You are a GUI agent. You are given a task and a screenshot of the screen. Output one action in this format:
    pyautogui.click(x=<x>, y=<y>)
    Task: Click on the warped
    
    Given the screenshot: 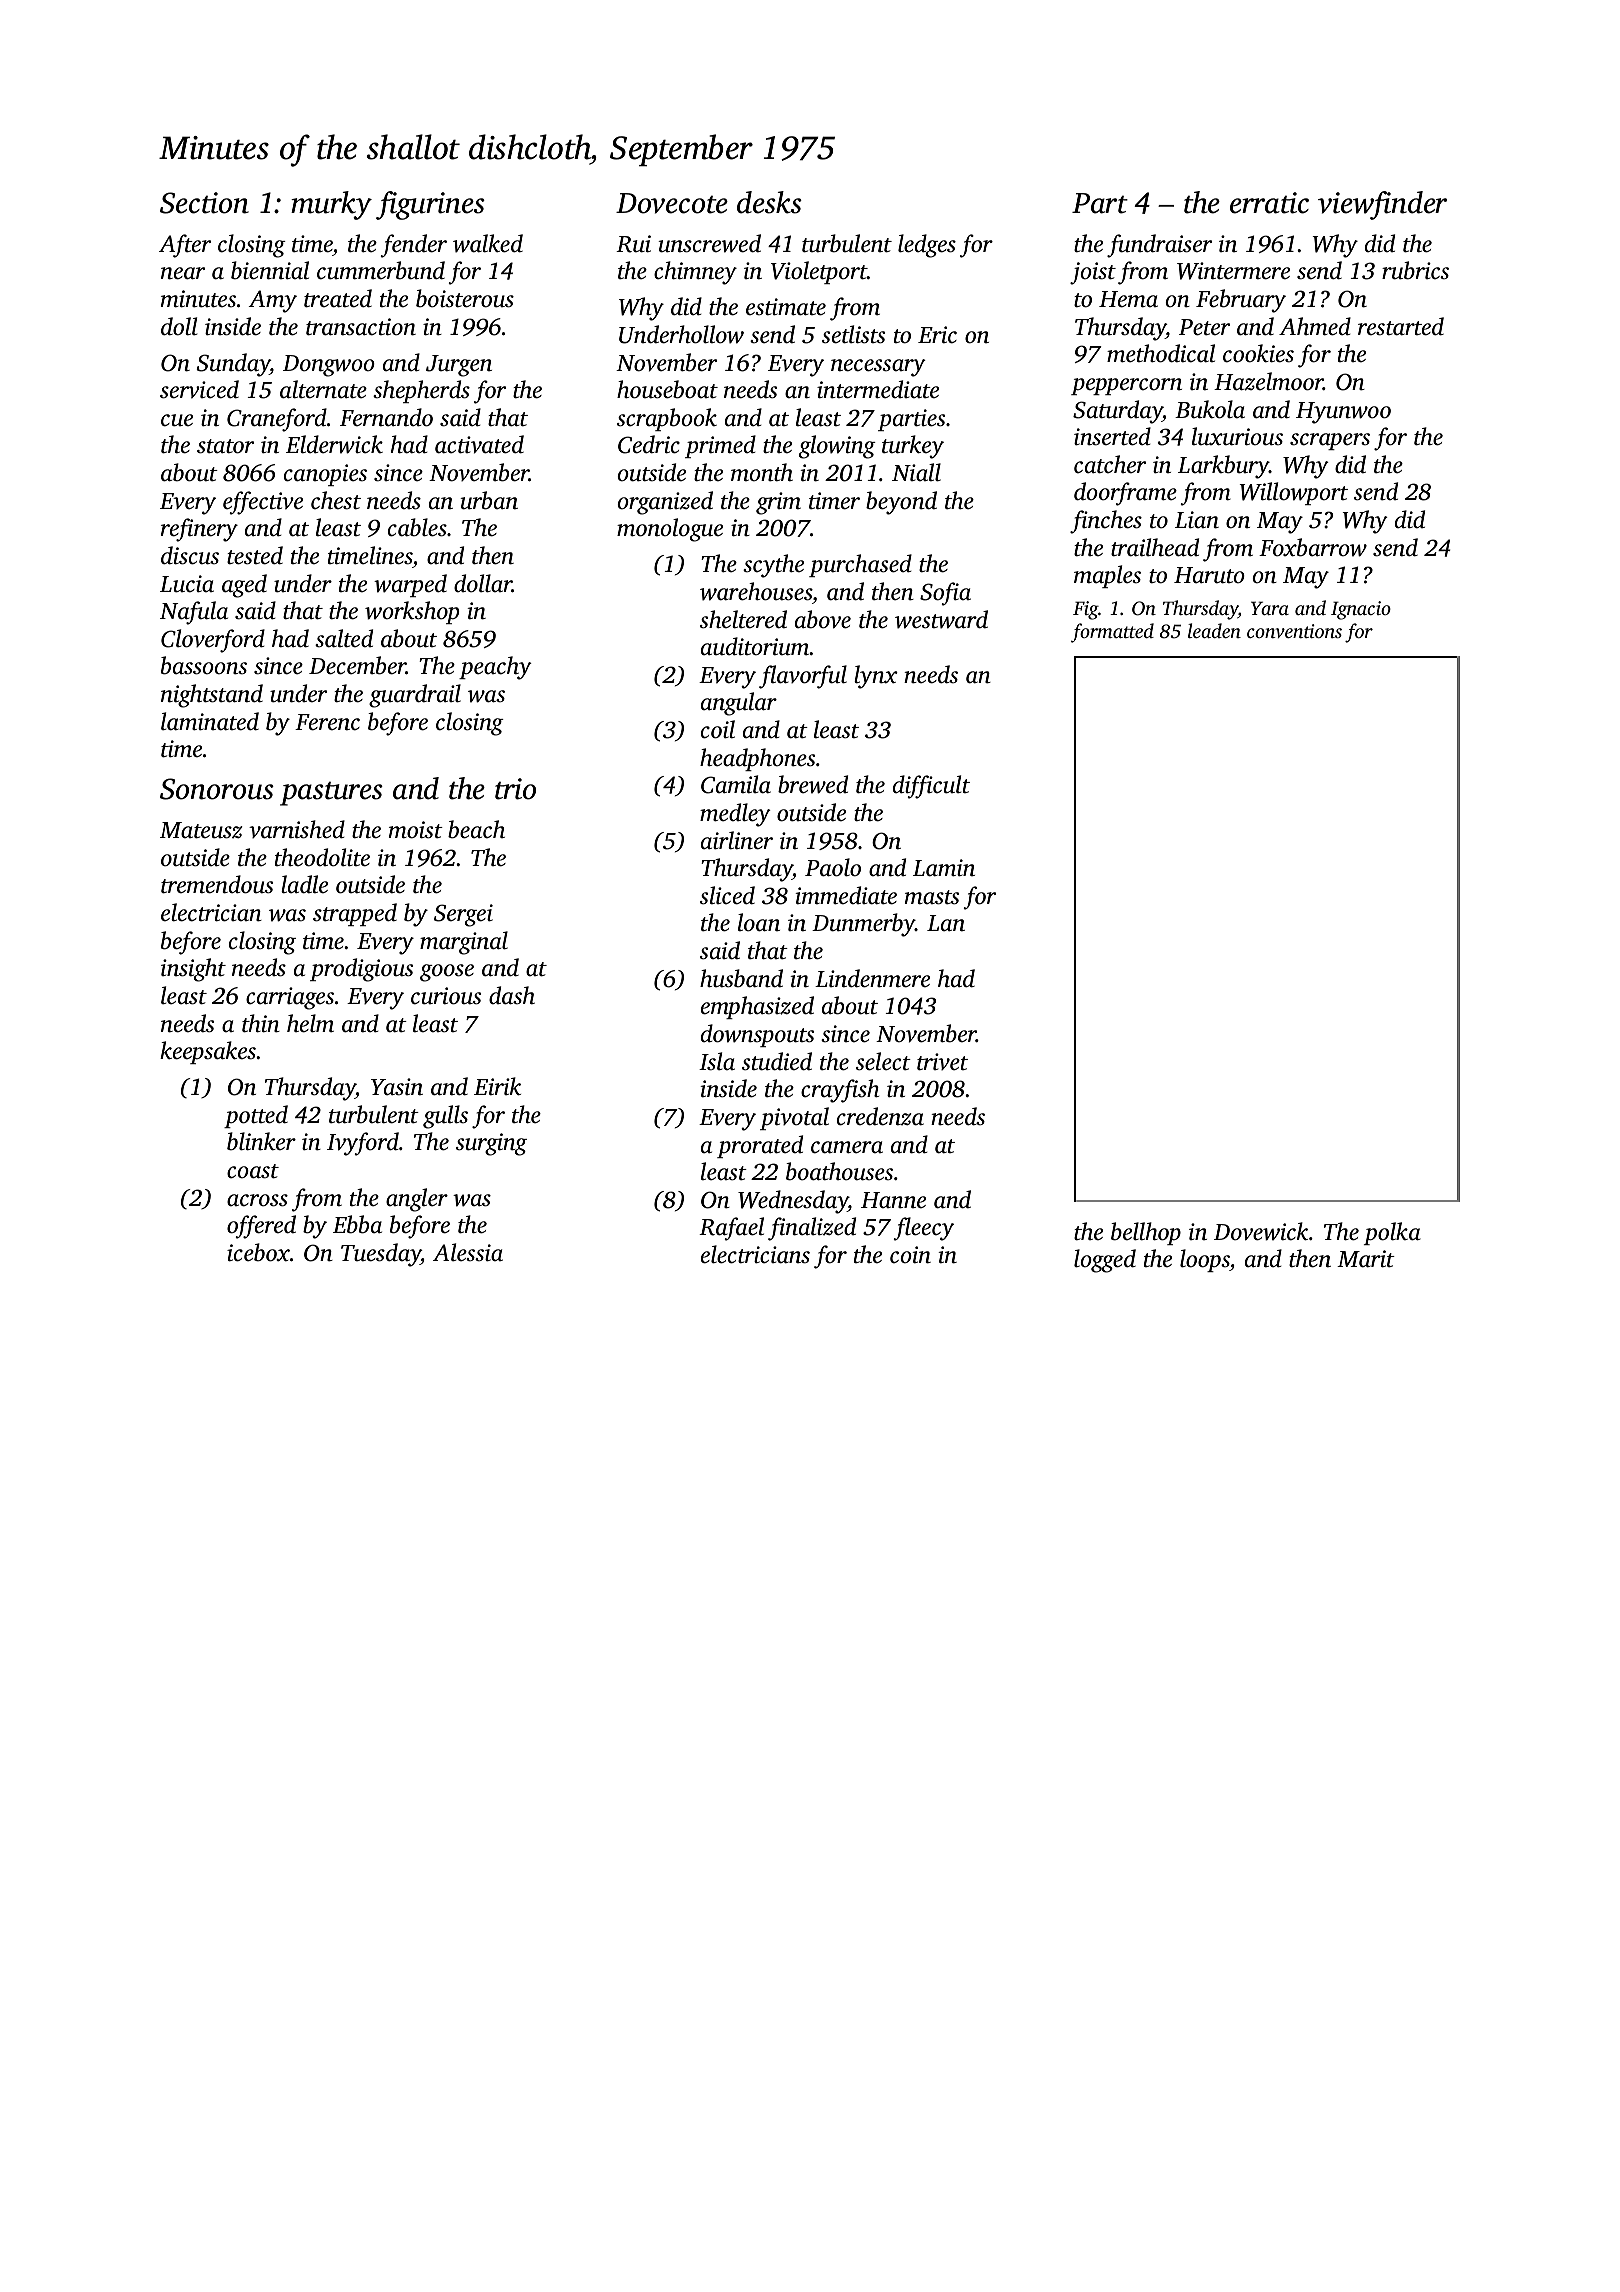 What is the action you would take?
    pyautogui.click(x=410, y=585)
